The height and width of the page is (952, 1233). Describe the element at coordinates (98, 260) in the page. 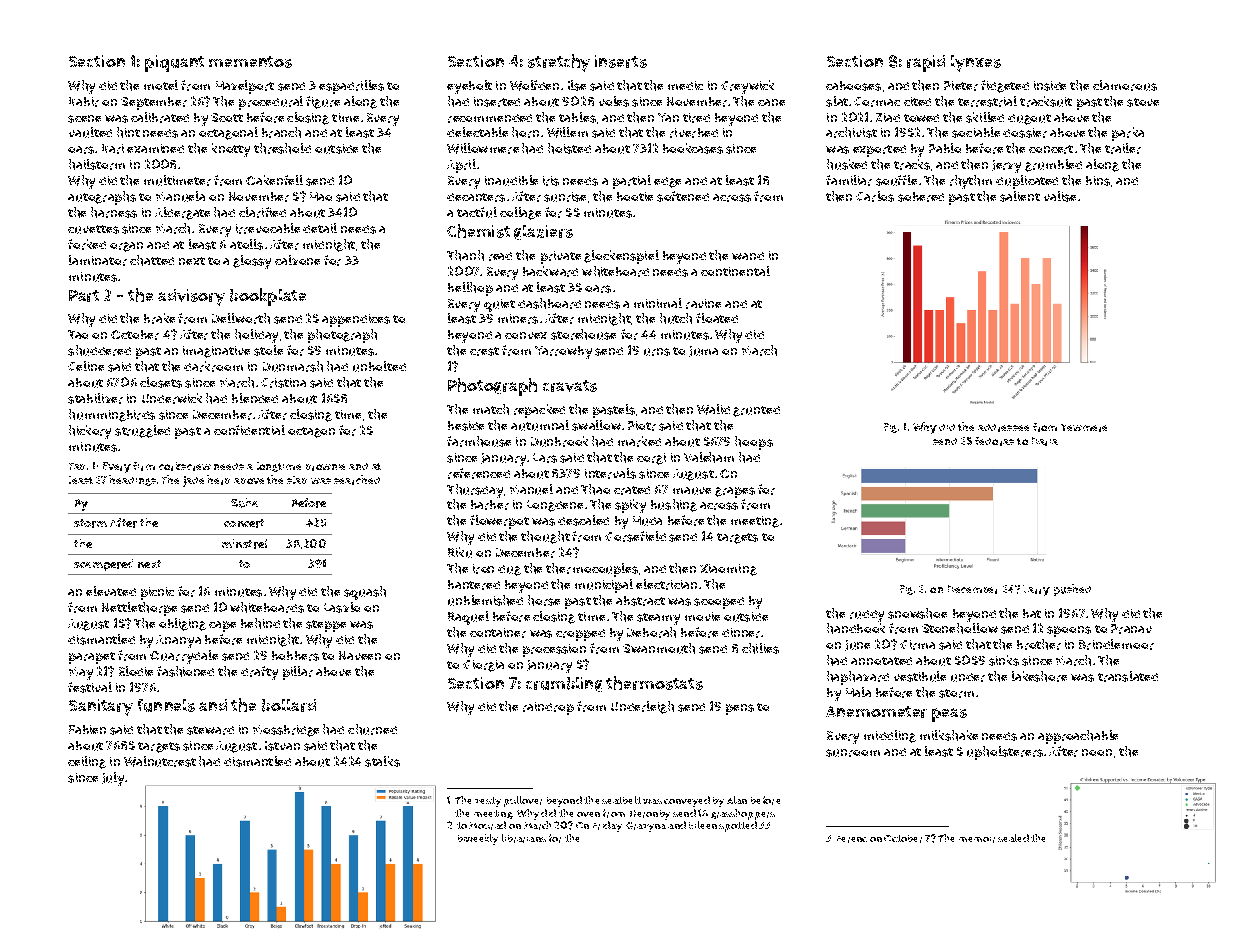

I see `laminator` at that location.
